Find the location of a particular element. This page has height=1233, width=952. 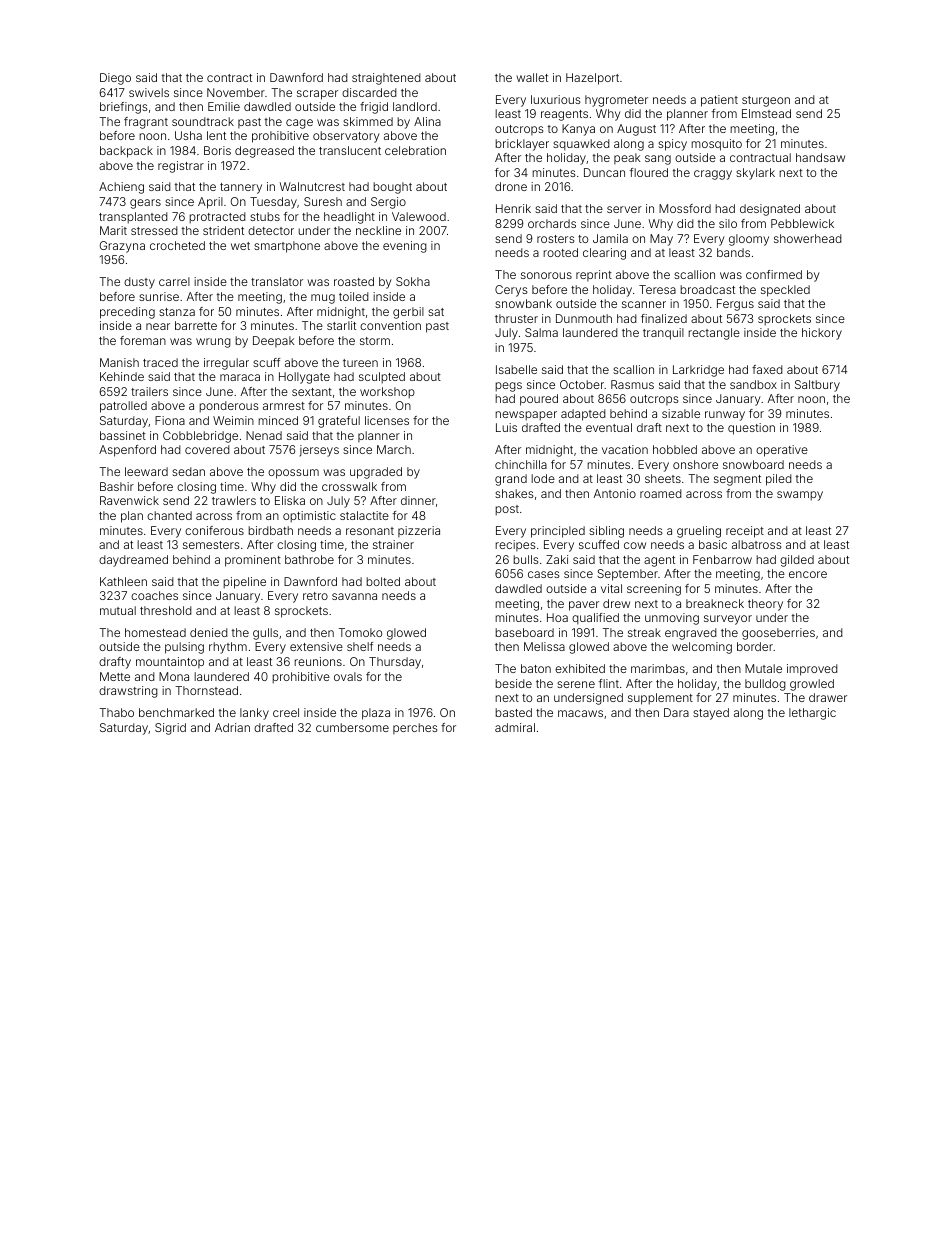

Duncan is located at coordinates (604, 172).
